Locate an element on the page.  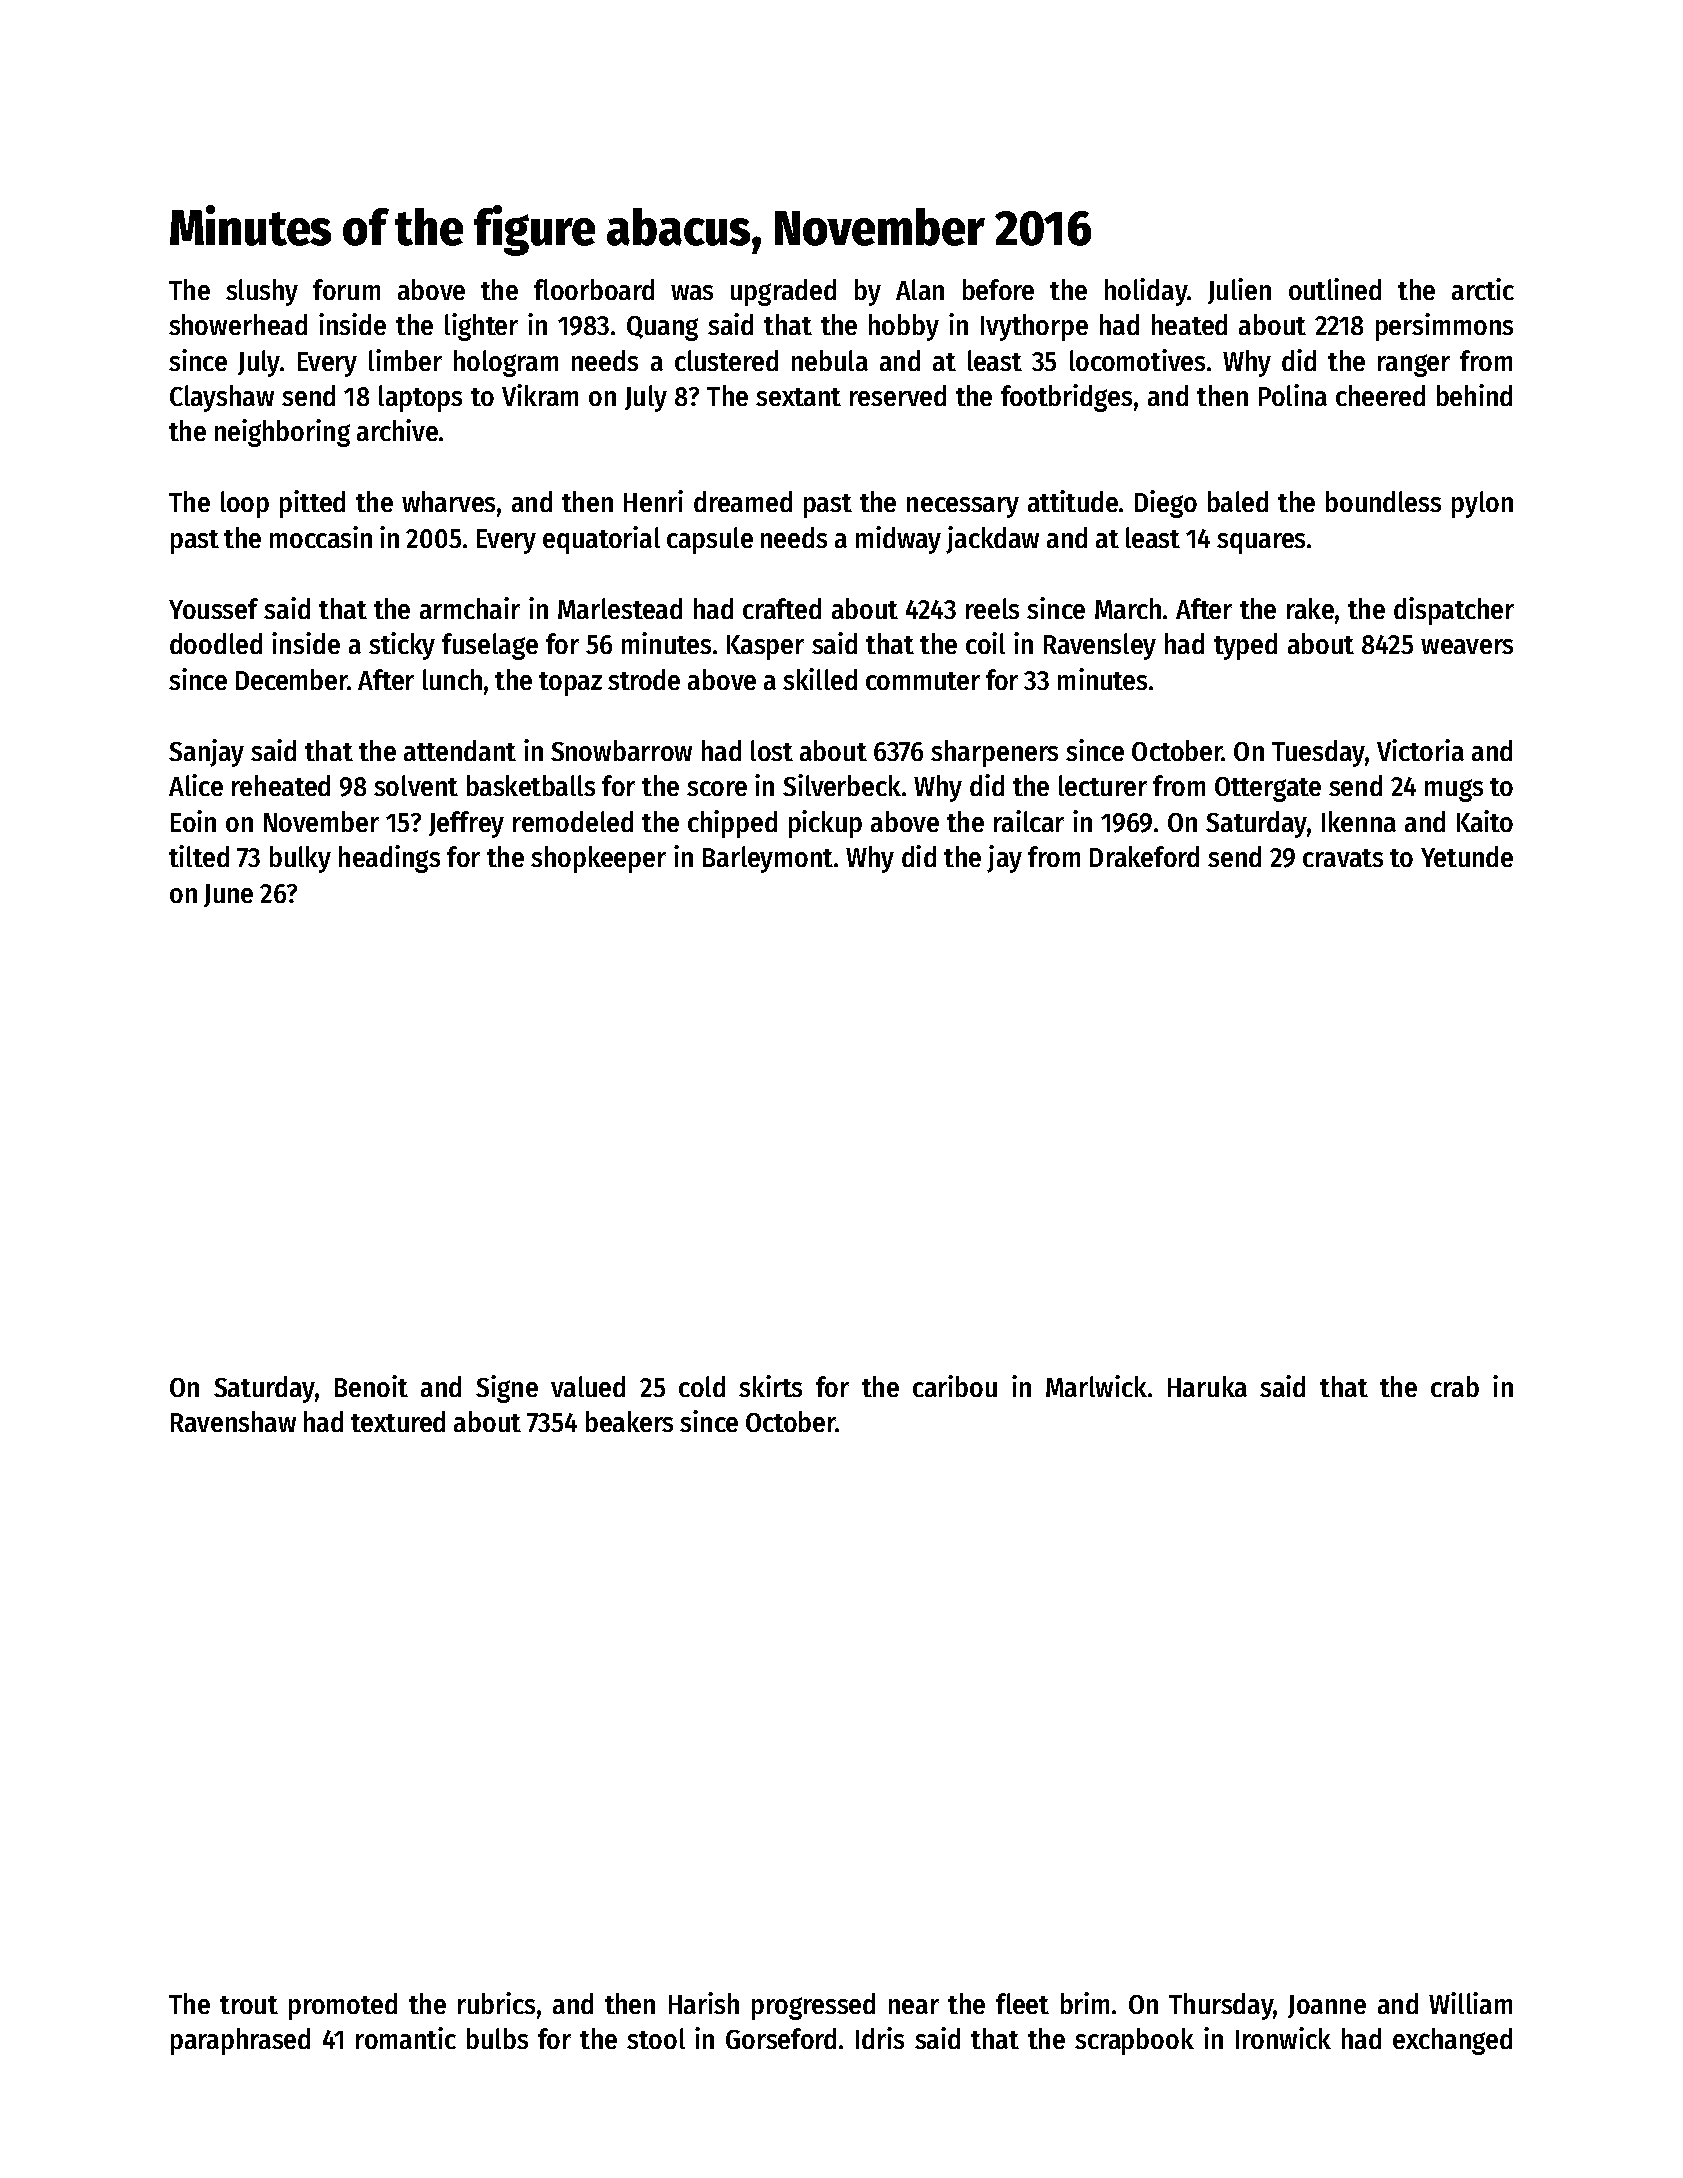
Haruka is located at coordinates (1207, 1386).
